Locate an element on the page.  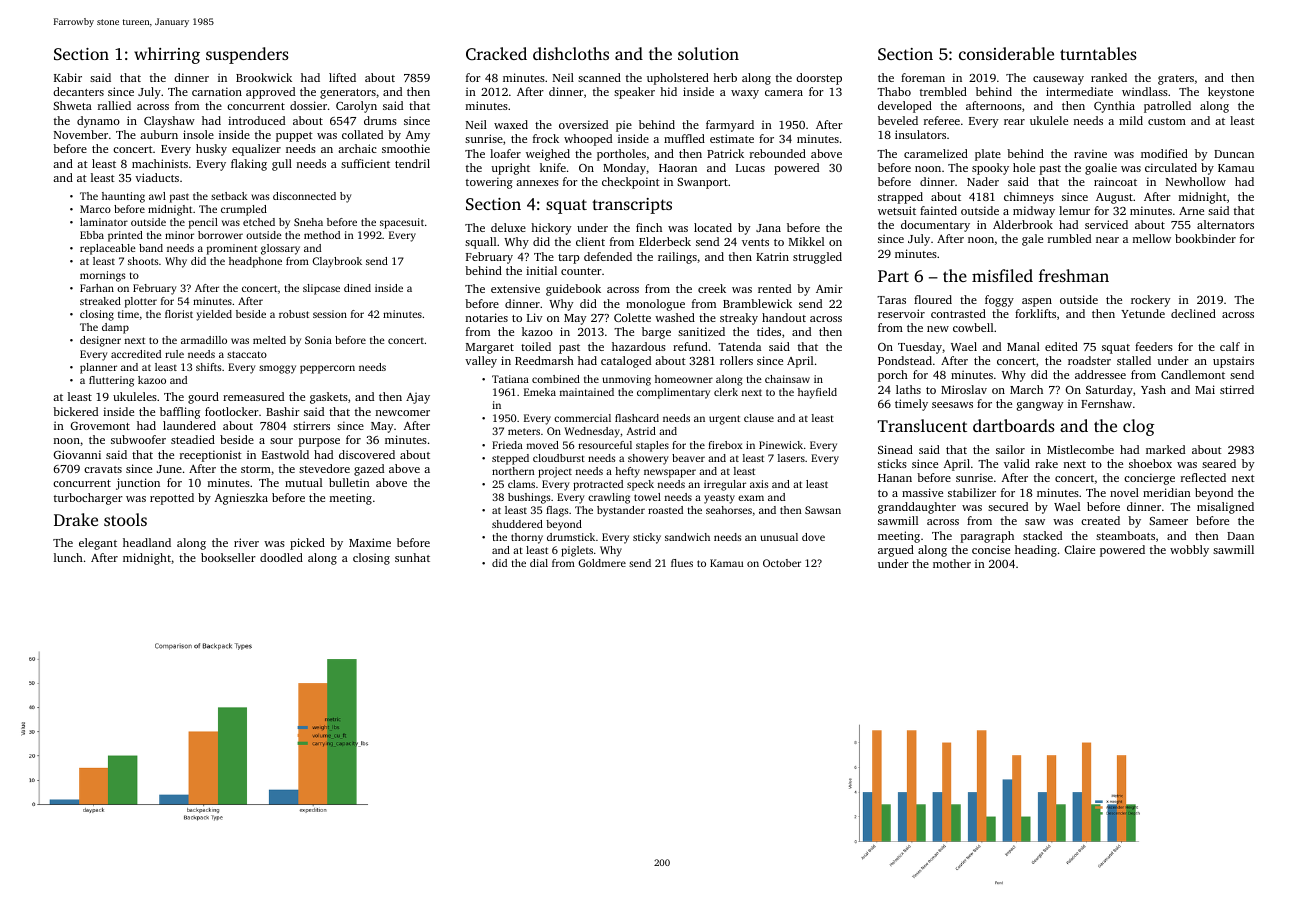
cloudburst is located at coordinates (559, 458).
